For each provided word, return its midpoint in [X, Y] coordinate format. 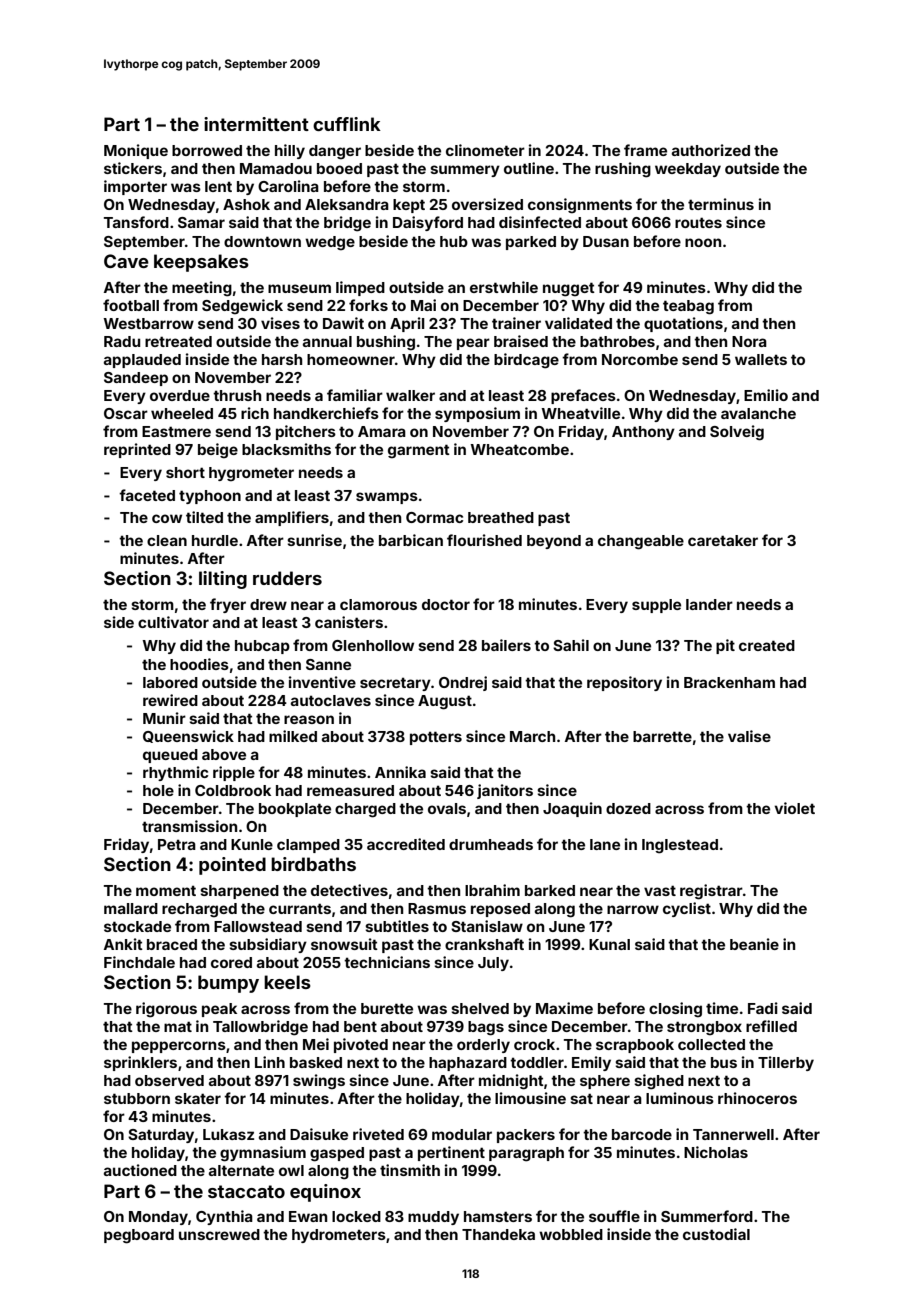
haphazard [468, 1064]
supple [656, 606]
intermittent [256, 124]
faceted [147, 495]
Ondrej [463, 683]
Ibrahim [492, 890]
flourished [484, 540]
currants [300, 908]
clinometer [485, 150]
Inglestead [680, 846]
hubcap [262, 647]
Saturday [161, 1136]
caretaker [723, 540]
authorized [711, 150]
